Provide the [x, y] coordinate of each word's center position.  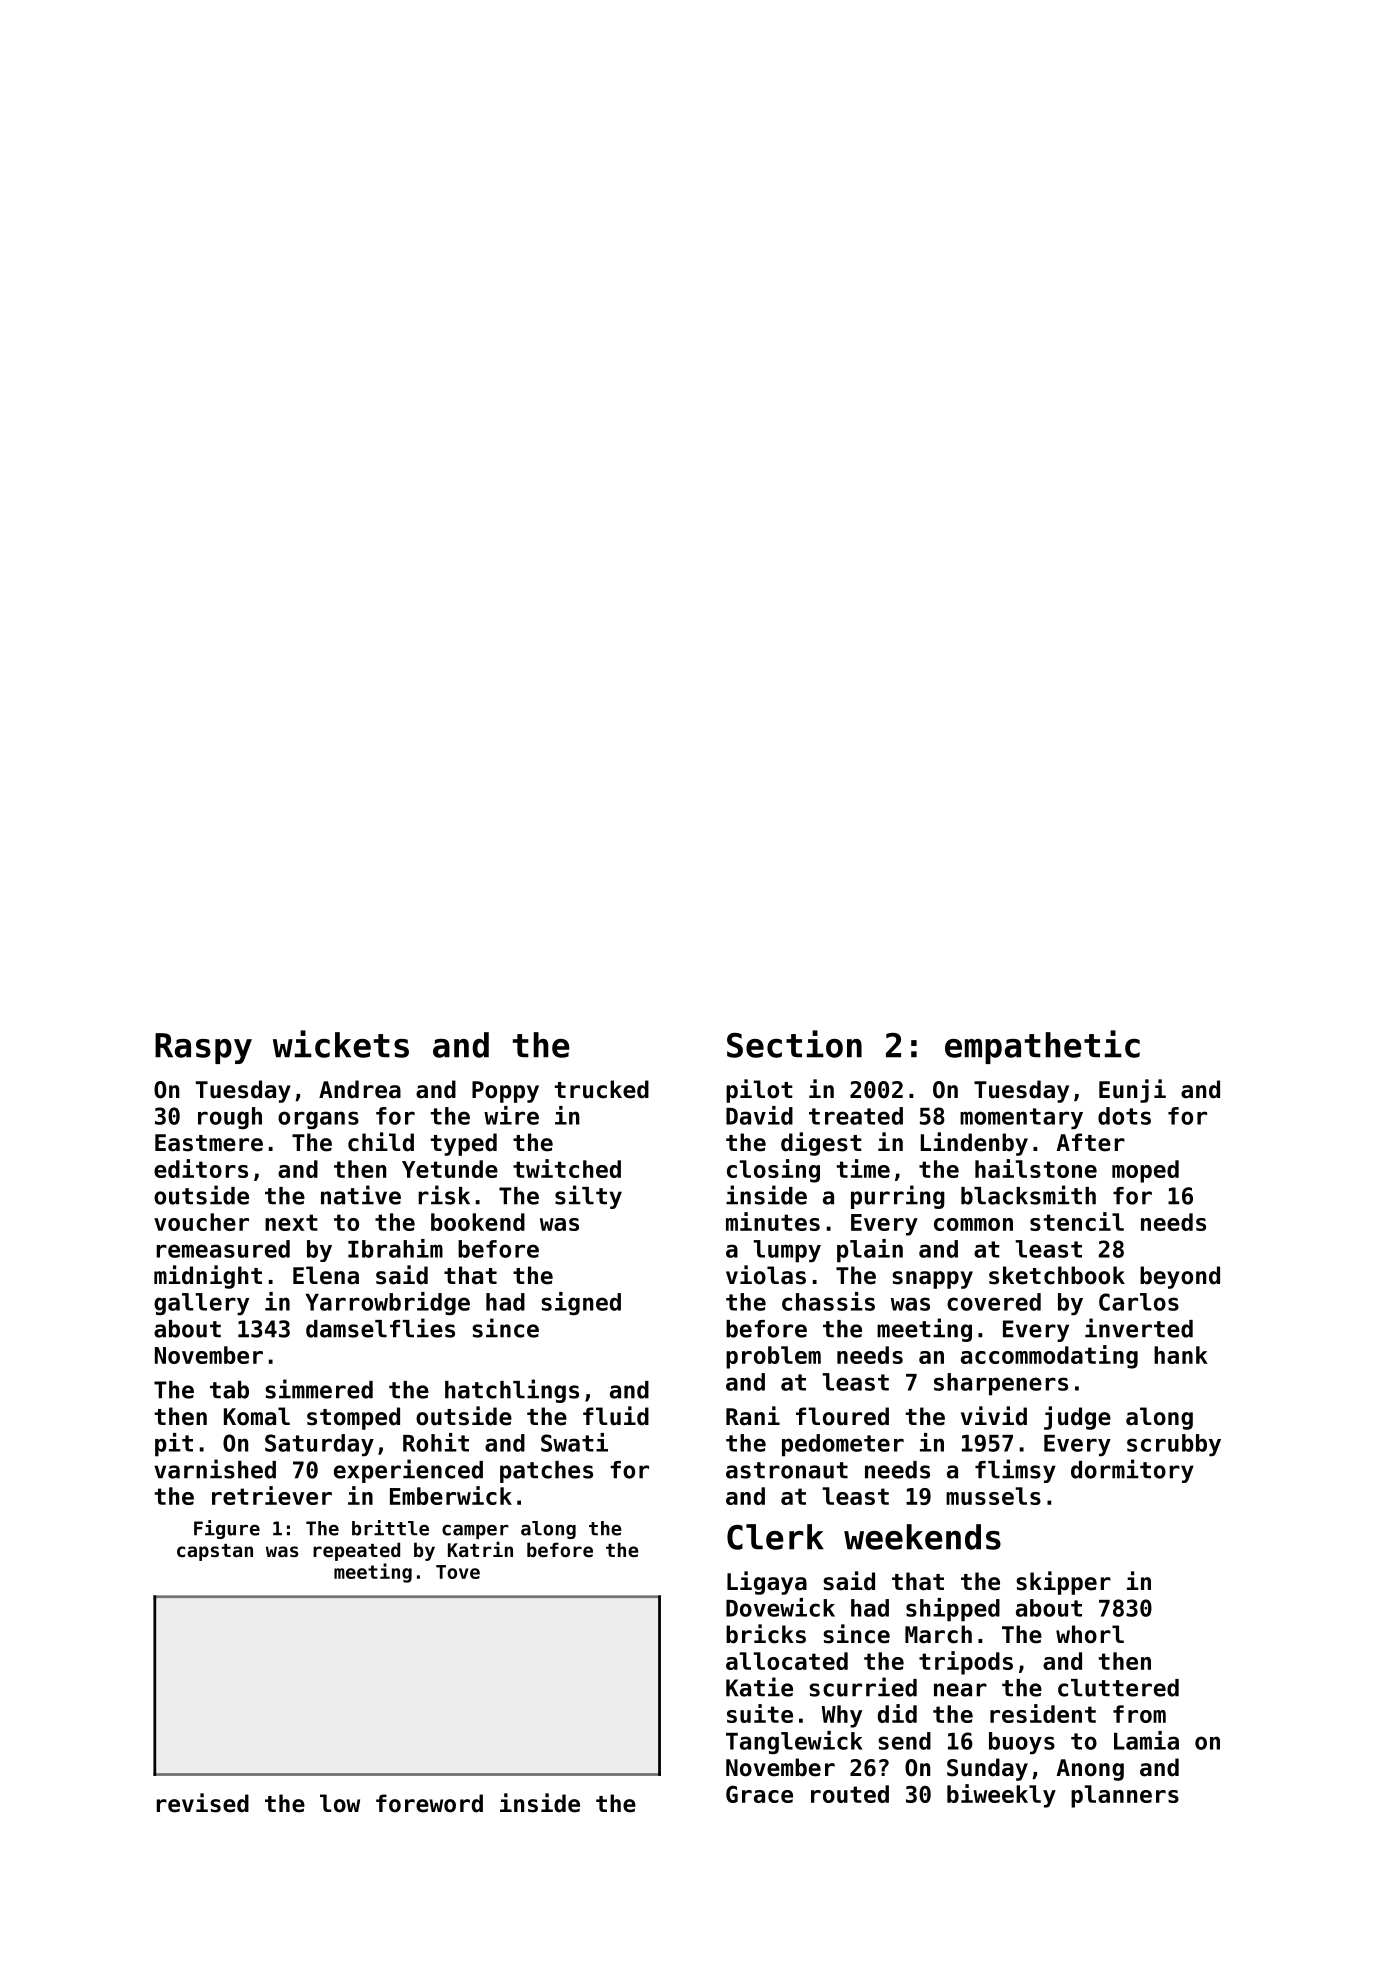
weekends [922, 1537]
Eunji [1132, 1091]
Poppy [505, 1092]
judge [1077, 1418]
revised [202, 1803]
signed [581, 1303]
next [291, 1222]
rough [230, 1118]
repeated [356, 1551]
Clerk [775, 1537]
